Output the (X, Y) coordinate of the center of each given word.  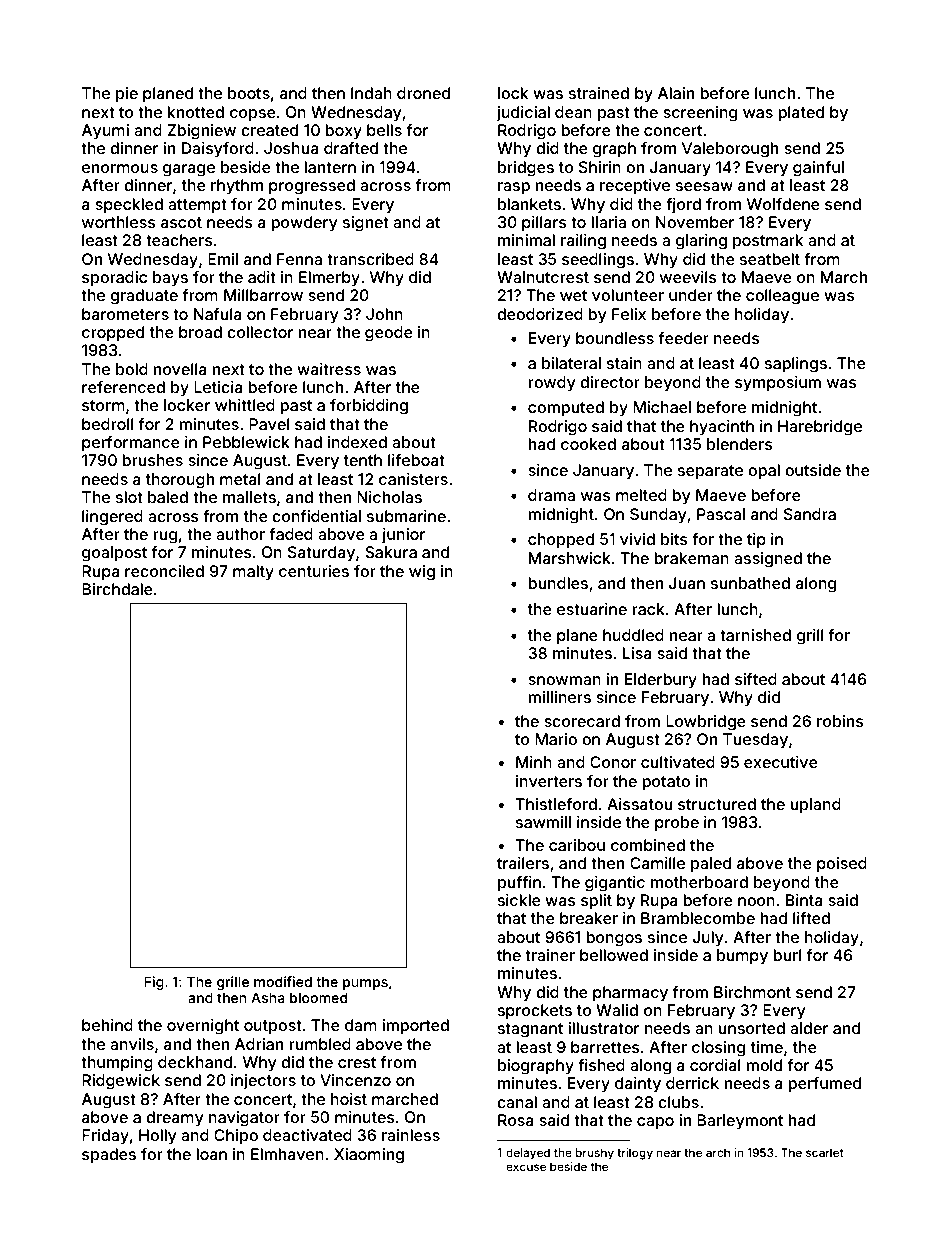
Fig (154, 983)
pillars (544, 224)
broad (200, 332)
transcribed (370, 259)
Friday (105, 1137)
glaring (701, 242)
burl (787, 955)
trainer (550, 955)
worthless (119, 222)
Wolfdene (783, 204)
